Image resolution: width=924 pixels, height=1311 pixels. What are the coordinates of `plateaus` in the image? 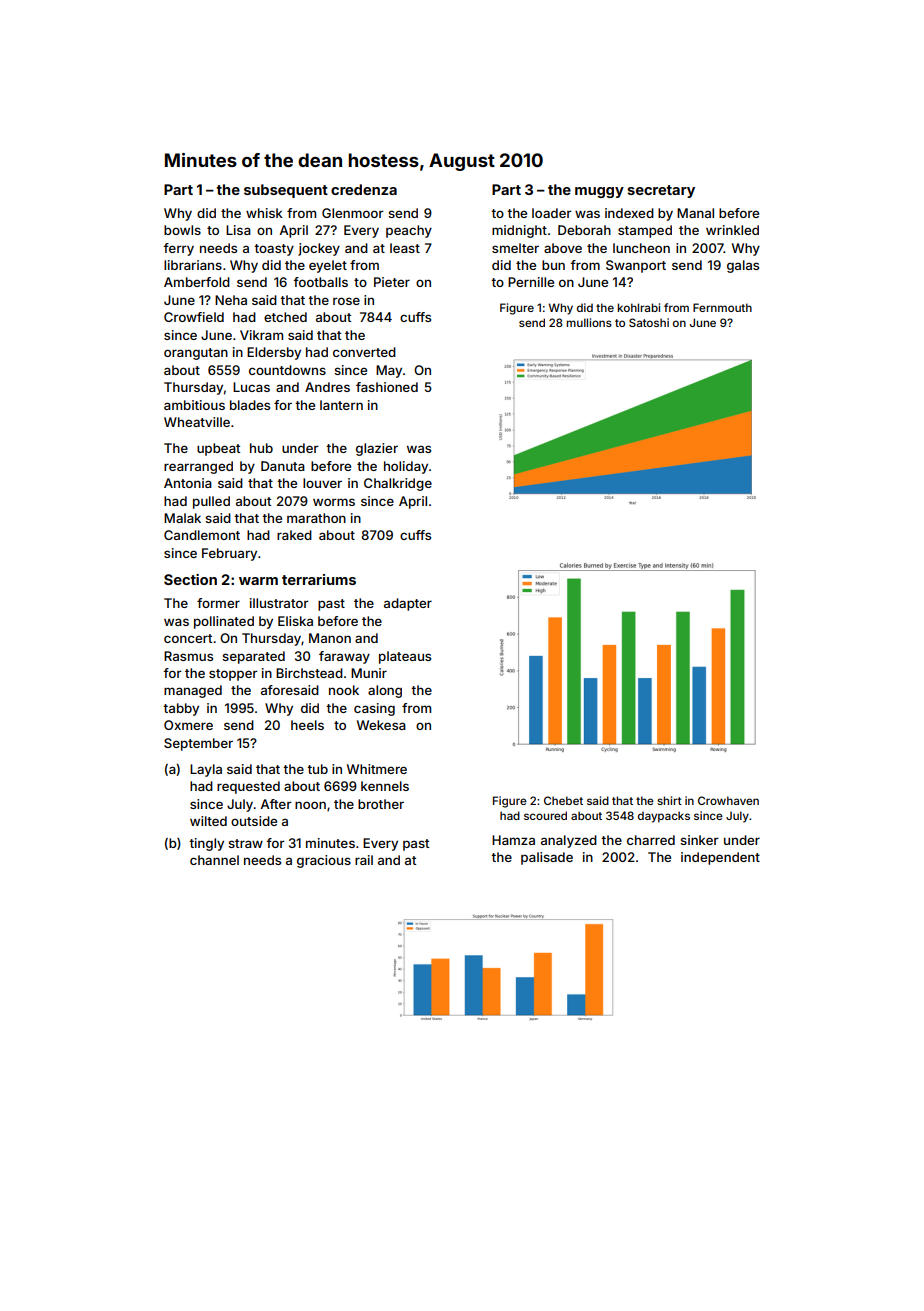 It's located at (405, 657).
